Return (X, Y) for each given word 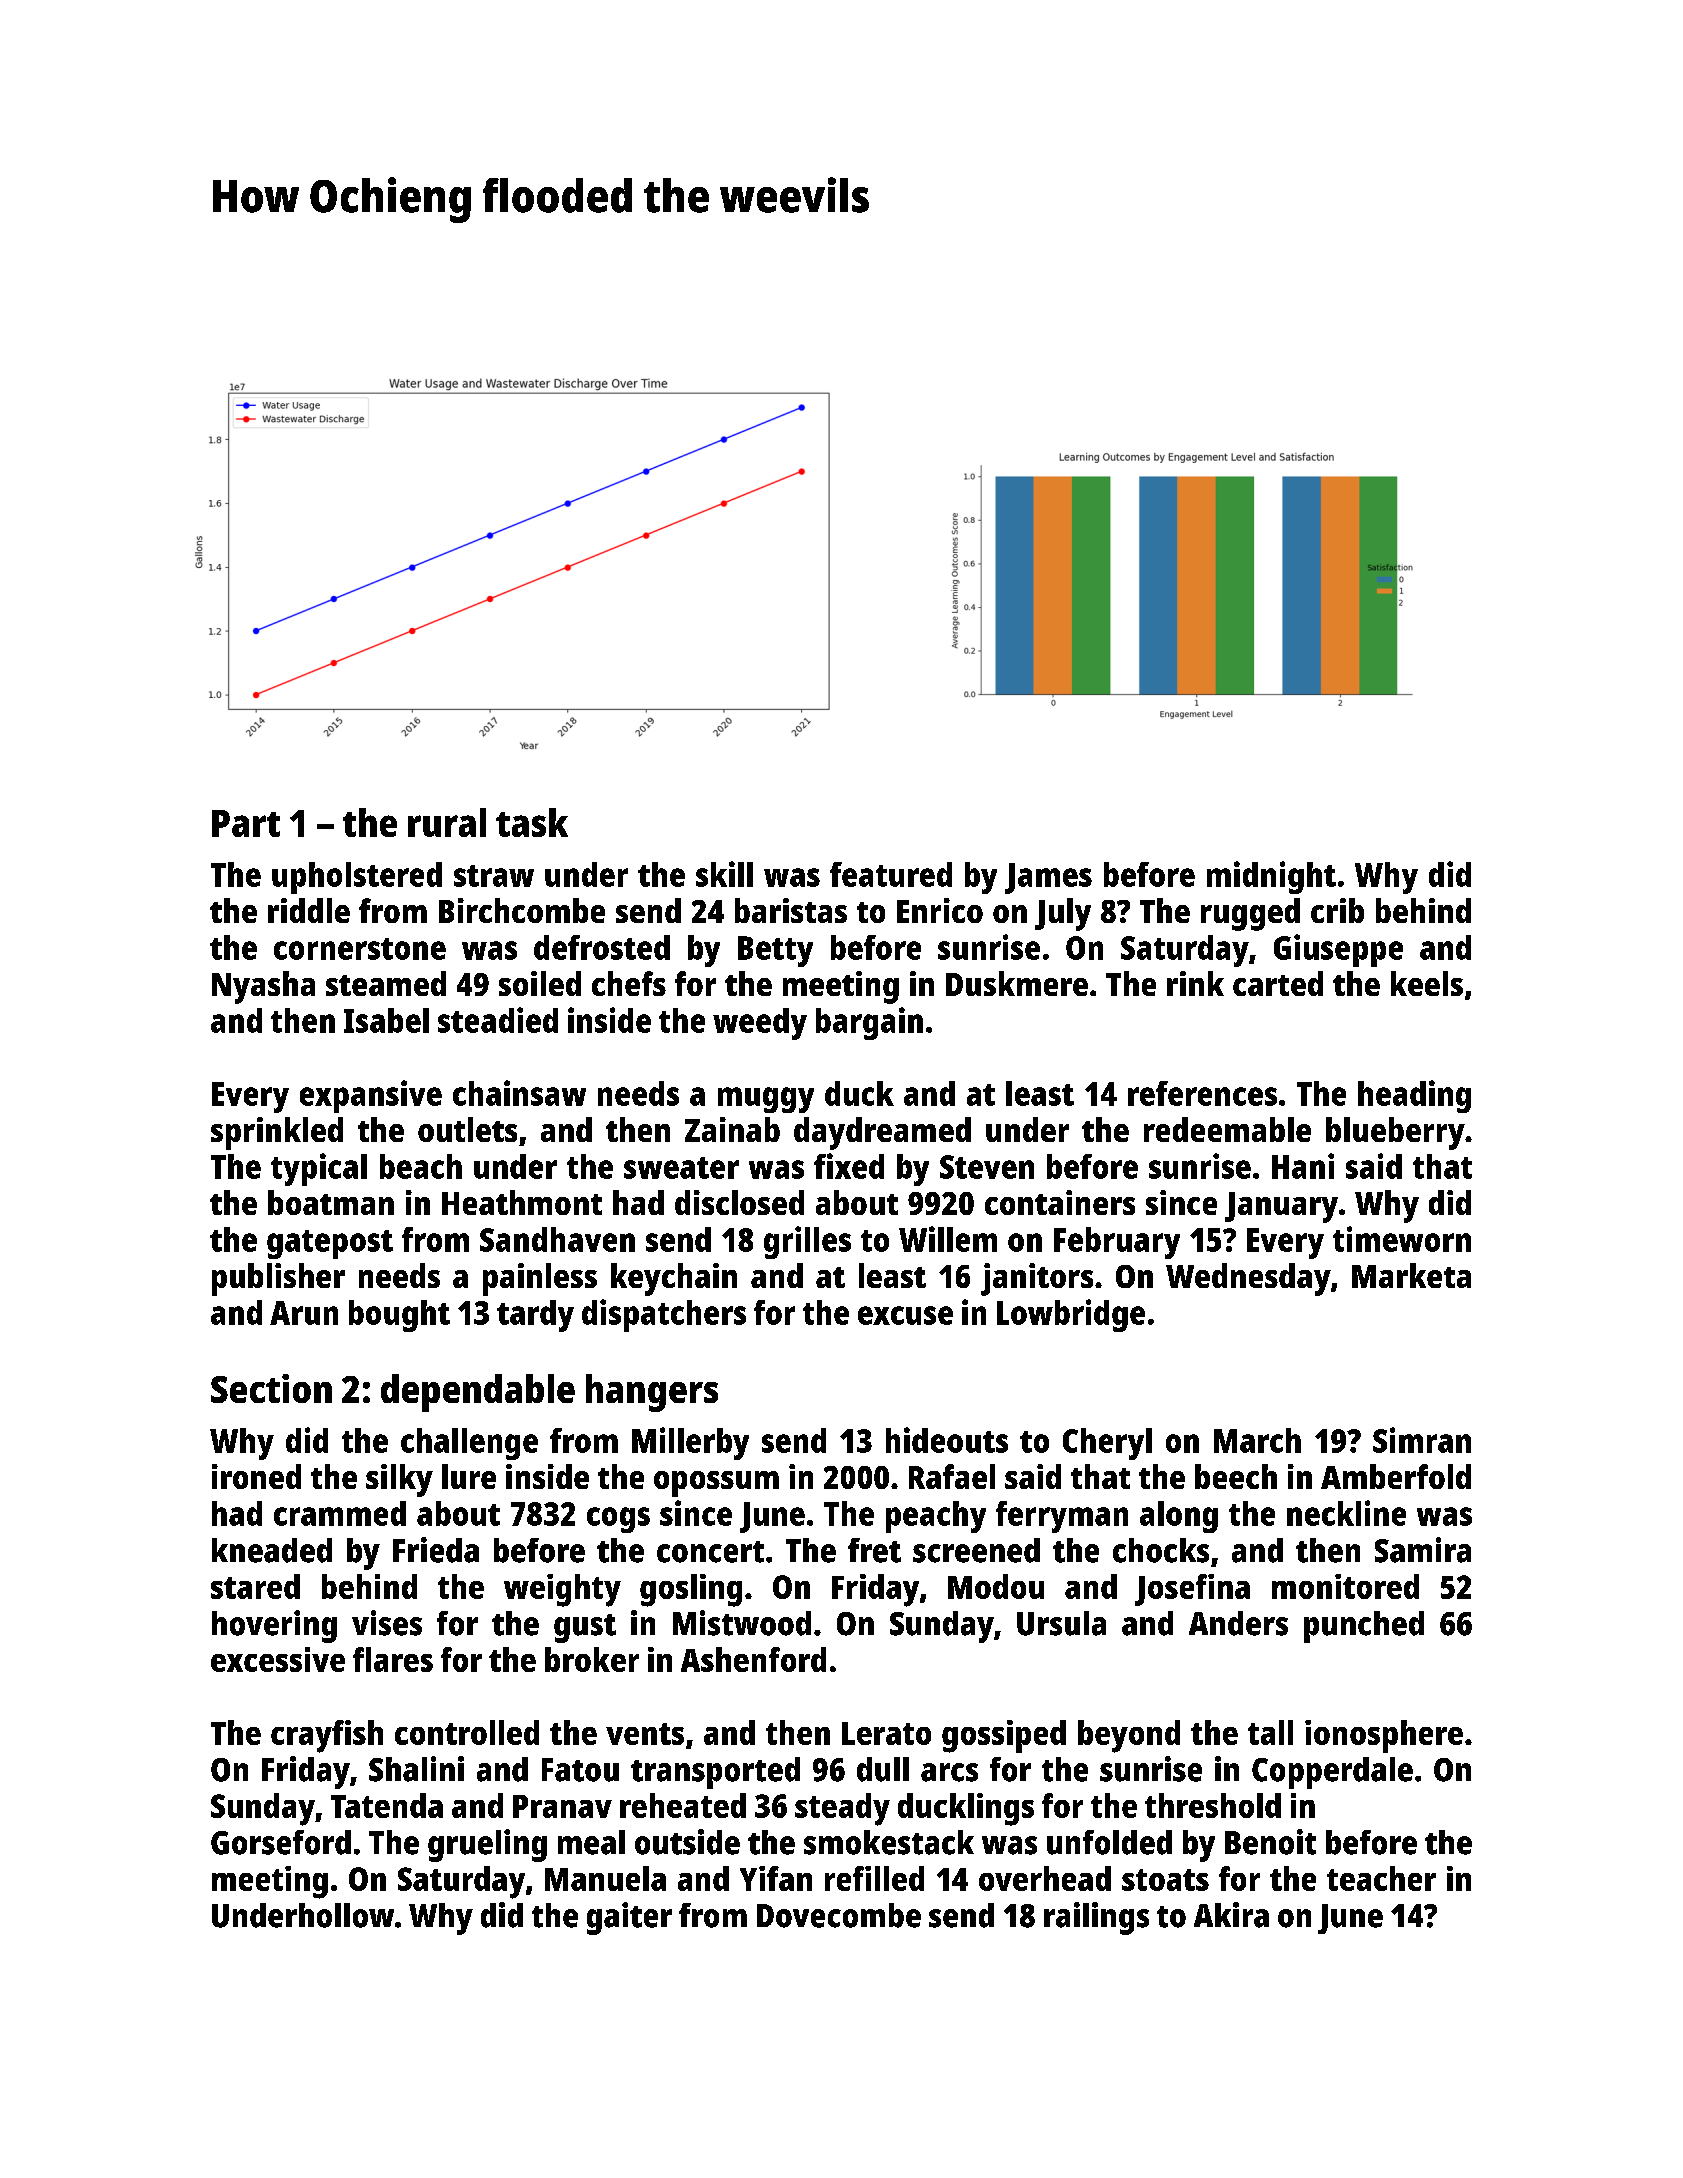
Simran (1422, 1440)
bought (399, 1316)
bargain (869, 1023)
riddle (309, 910)
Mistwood (742, 1623)
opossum (716, 1484)
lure (469, 1476)
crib (1337, 910)
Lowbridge (1071, 1315)
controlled (467, 1732)
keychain (674, 1279)
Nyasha (263, 987)
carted (1278, 983)
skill (724, 874)
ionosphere (1384, 1736)
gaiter (629, 1918)
